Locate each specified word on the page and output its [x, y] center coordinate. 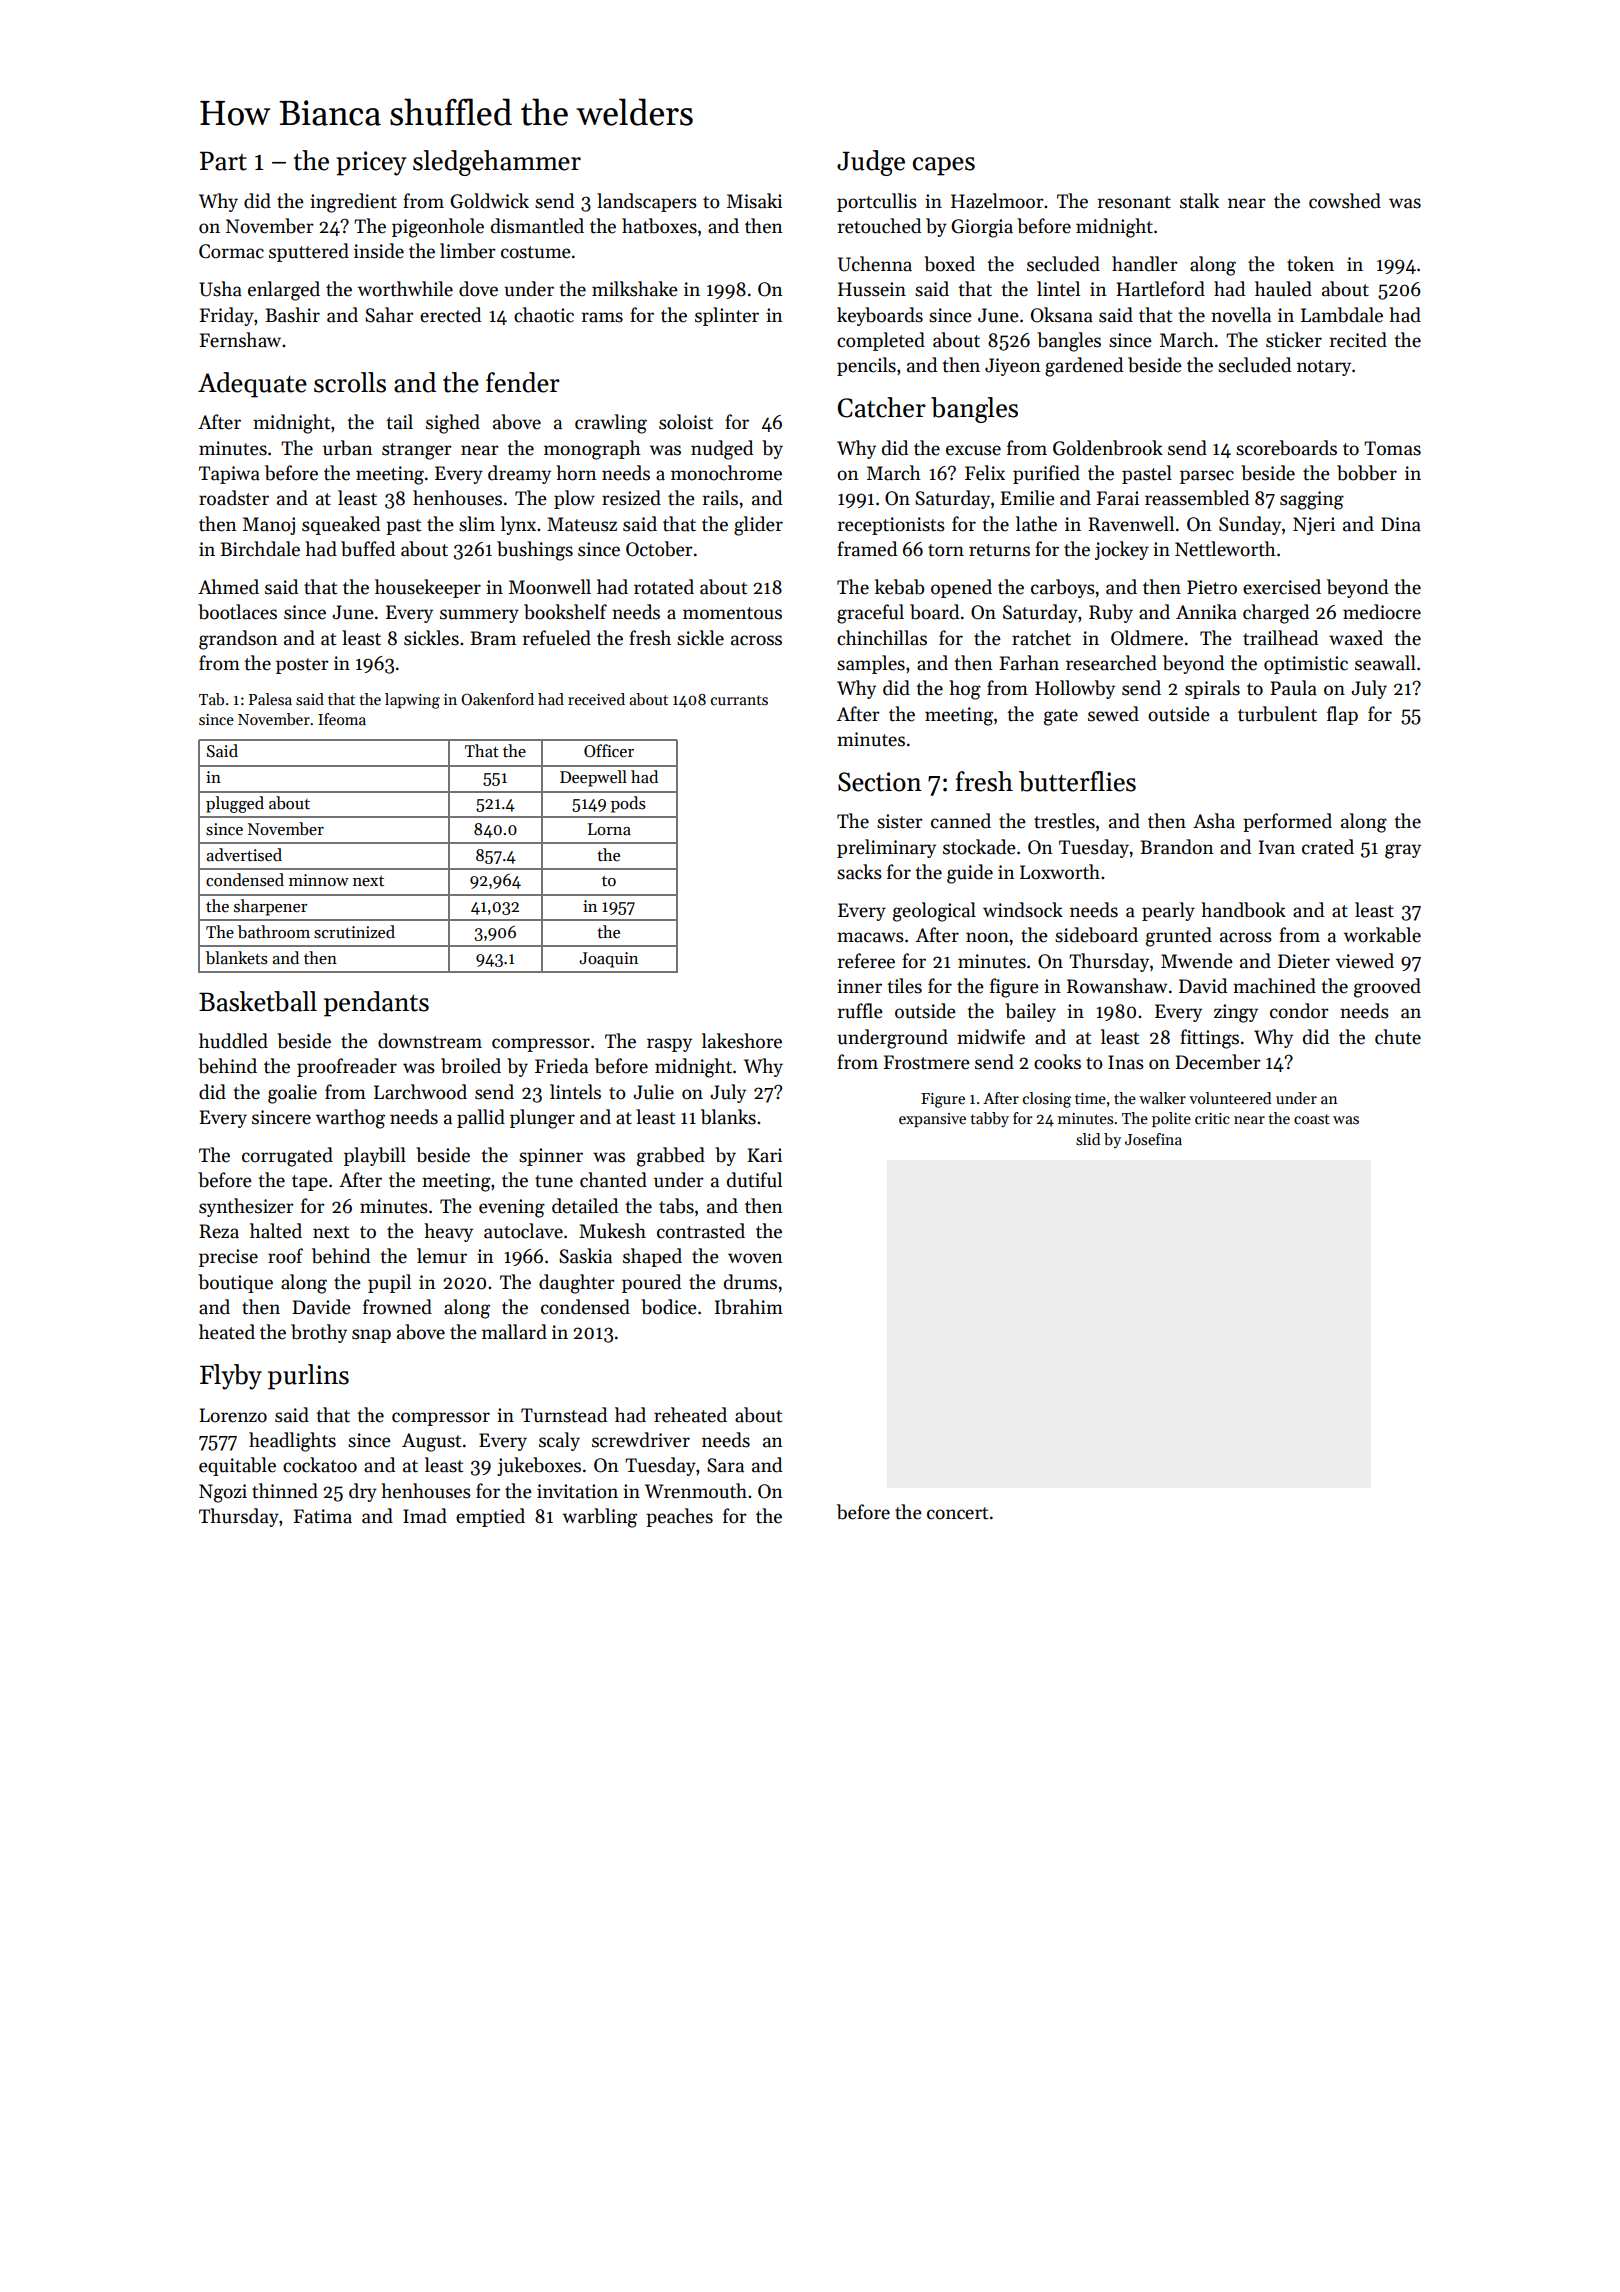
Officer [609, 751]
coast [1312, 1119]
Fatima [322, 1516]
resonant [1134, 202]
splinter [727, 316]
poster [302, 666]
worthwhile [405, 289]
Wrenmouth [696, 1491]
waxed [1356, 638]
